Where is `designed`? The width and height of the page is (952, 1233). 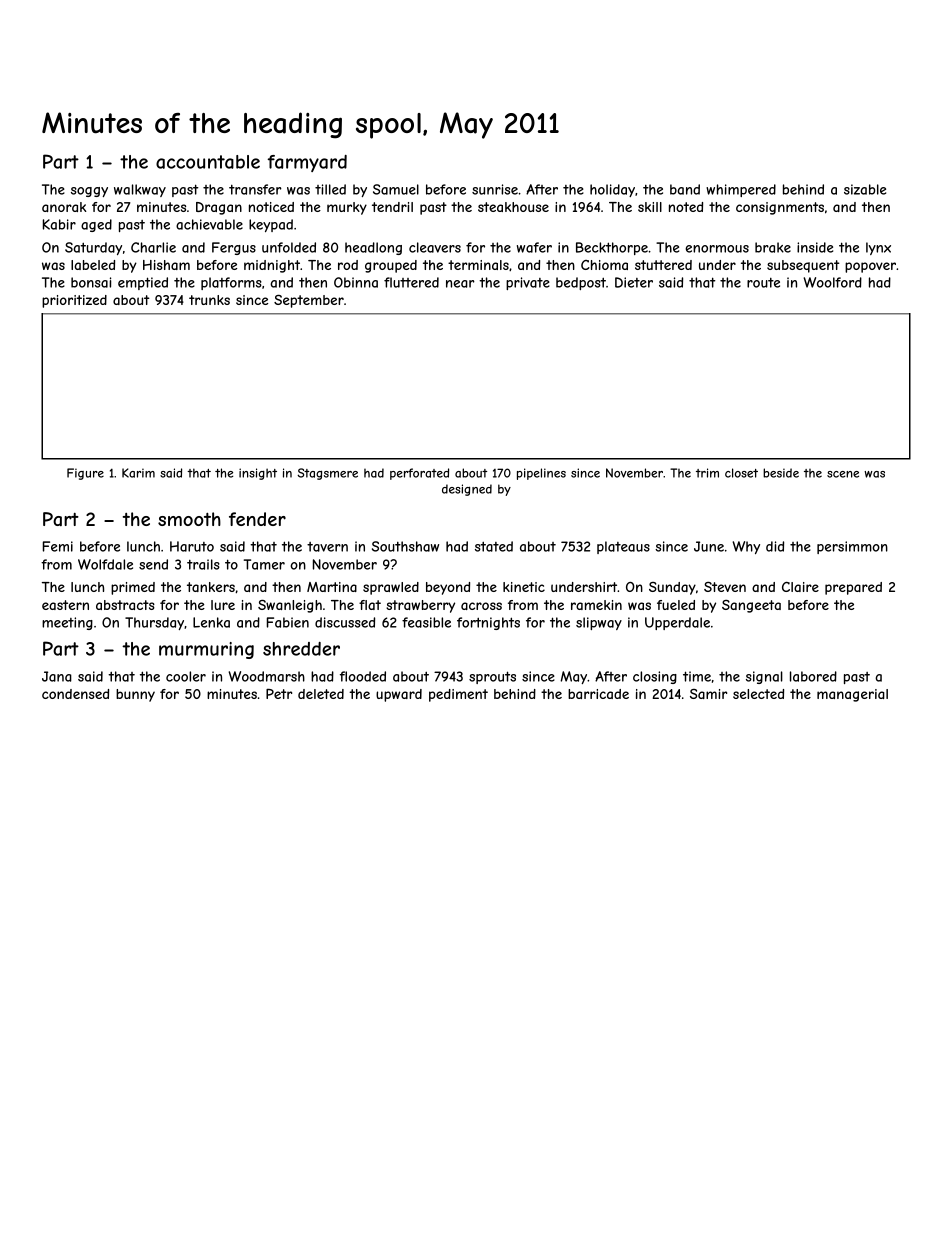
designed is located at coordinates (467, 490).
